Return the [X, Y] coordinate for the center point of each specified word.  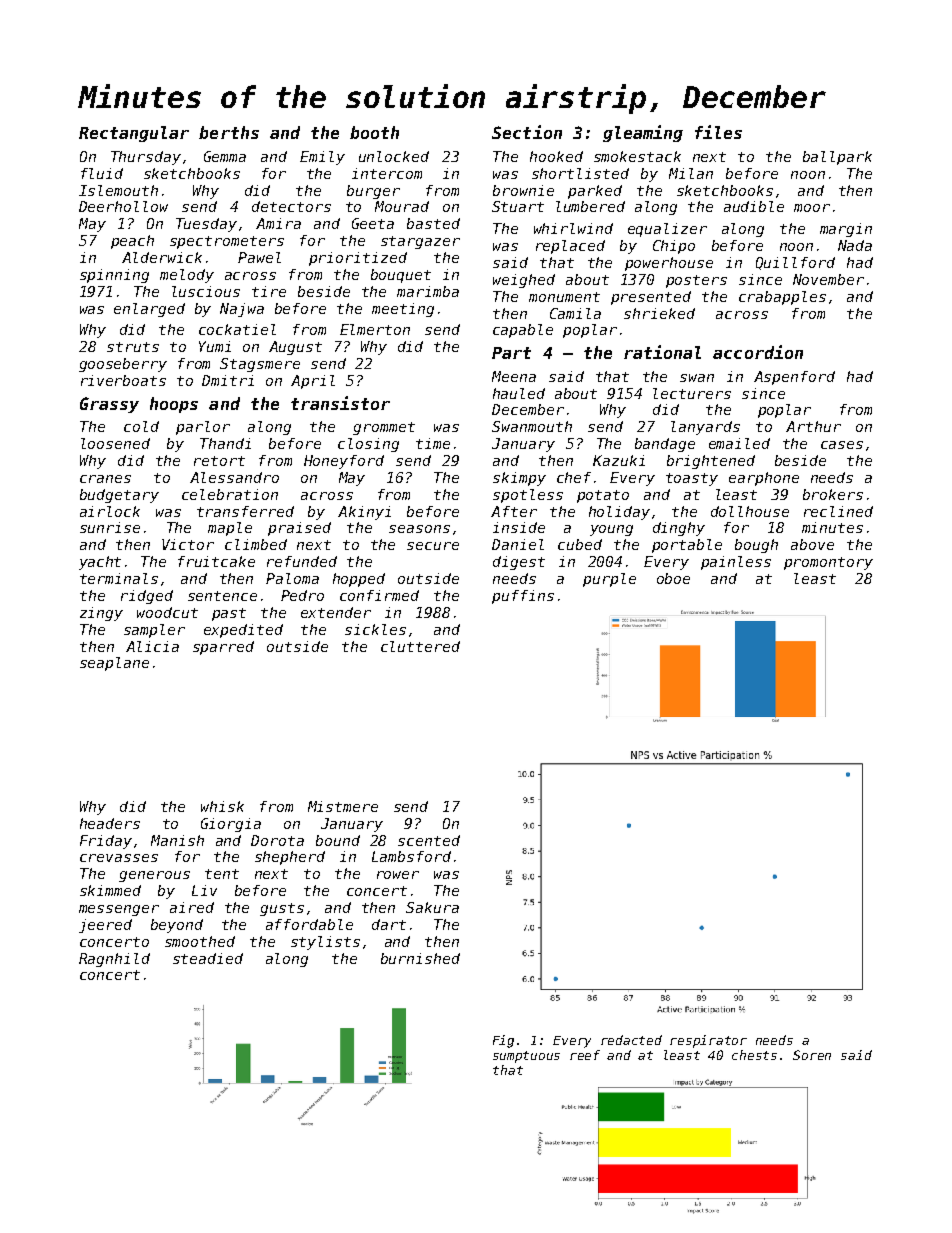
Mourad [402, 206]
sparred [223, 648]
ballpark [837, 158]
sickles [375, 629]
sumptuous [526, 1057]
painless [736, 563]
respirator [708, 1041]
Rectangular [134, 134]
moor [812, 208]
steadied [208, 958]
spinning [114, 276]
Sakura [432, 907]
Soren [812, 1055]
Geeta [373, 223]
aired [192, 907]
